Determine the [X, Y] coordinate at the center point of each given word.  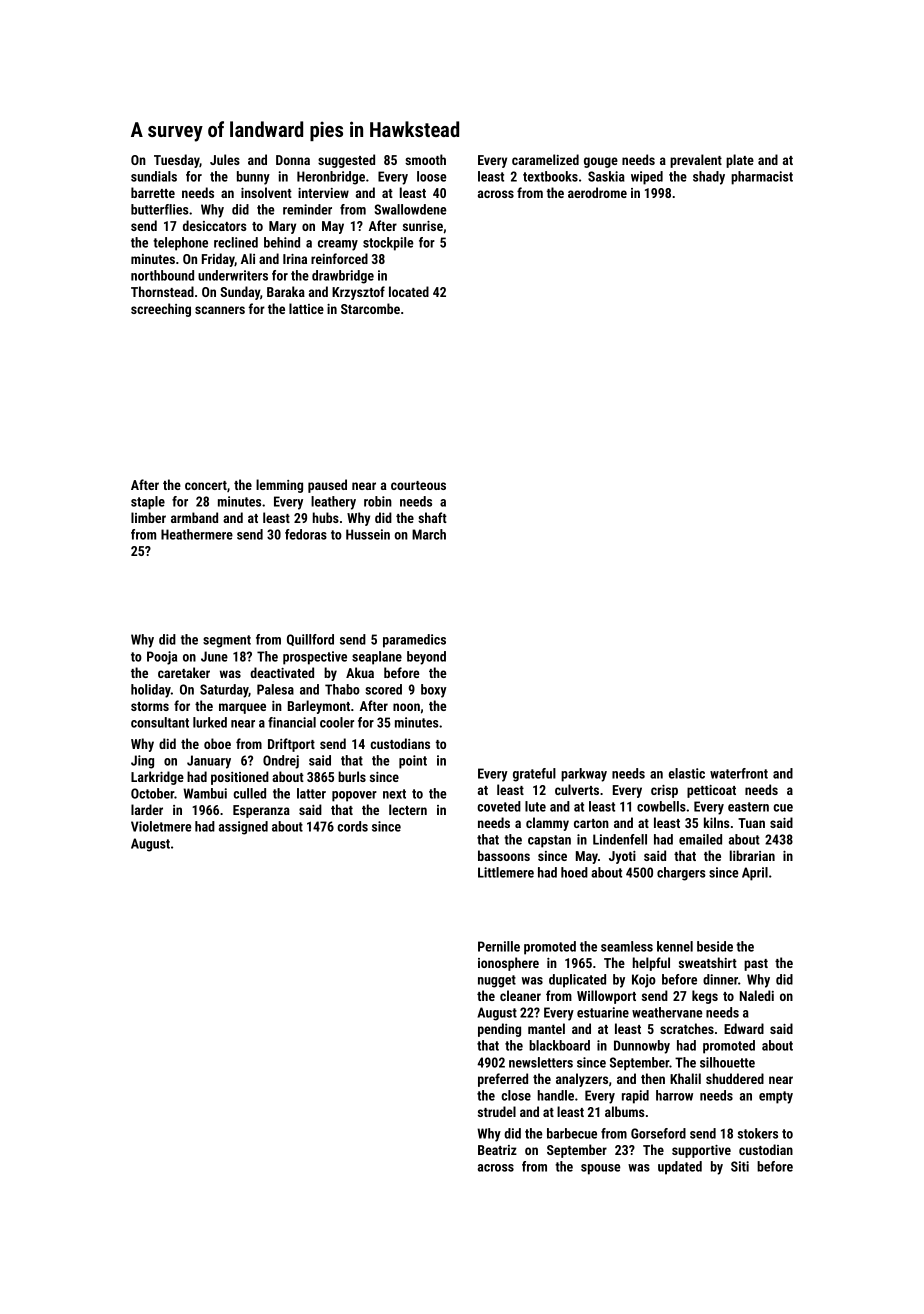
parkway [584, 775]
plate [740, 161]
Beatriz [497, 1150]
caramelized [545, 159]
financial [292, 722]
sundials [154, 176]
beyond [426, 658]
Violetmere [161, 826]
